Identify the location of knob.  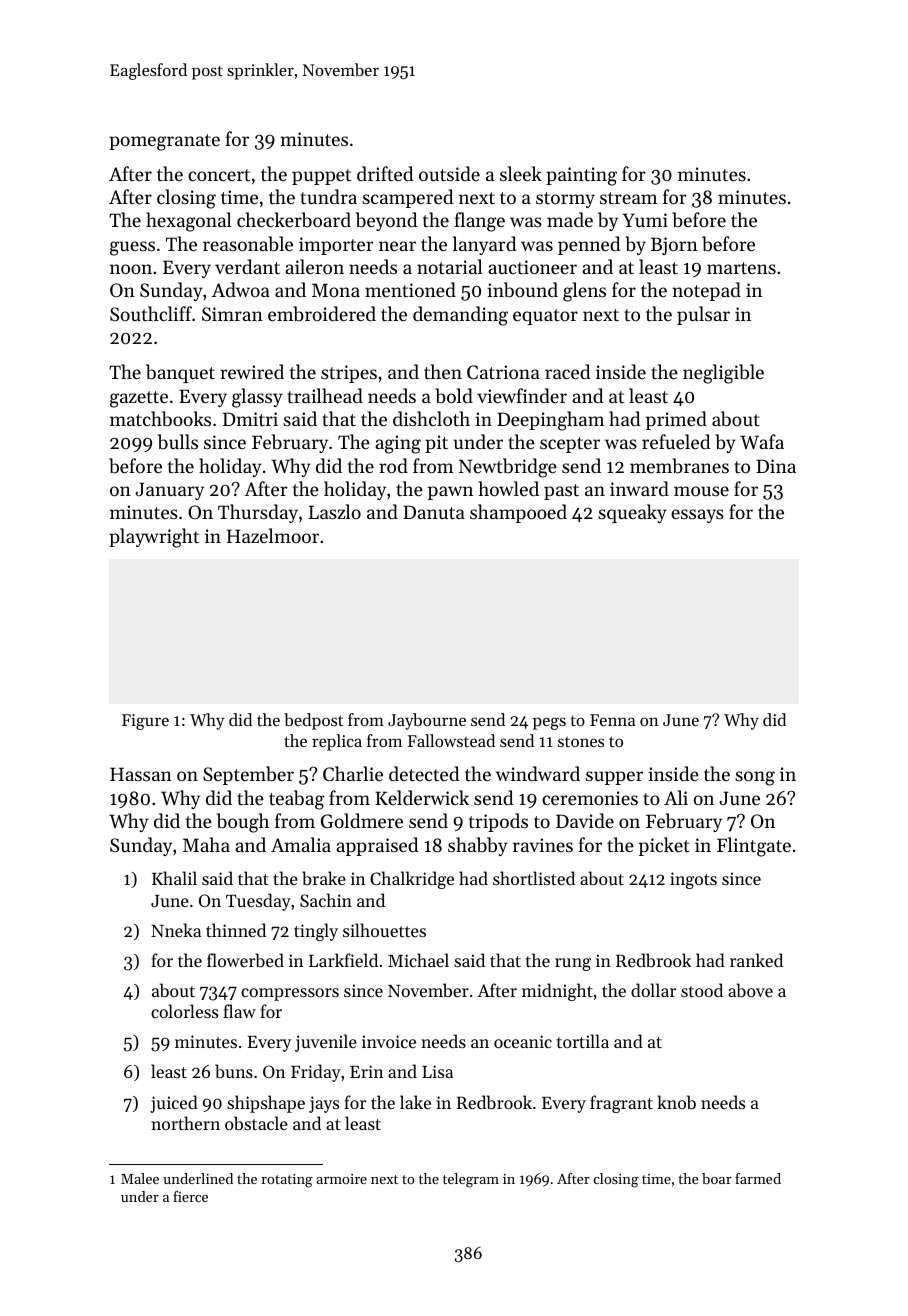
(676, 1102).
